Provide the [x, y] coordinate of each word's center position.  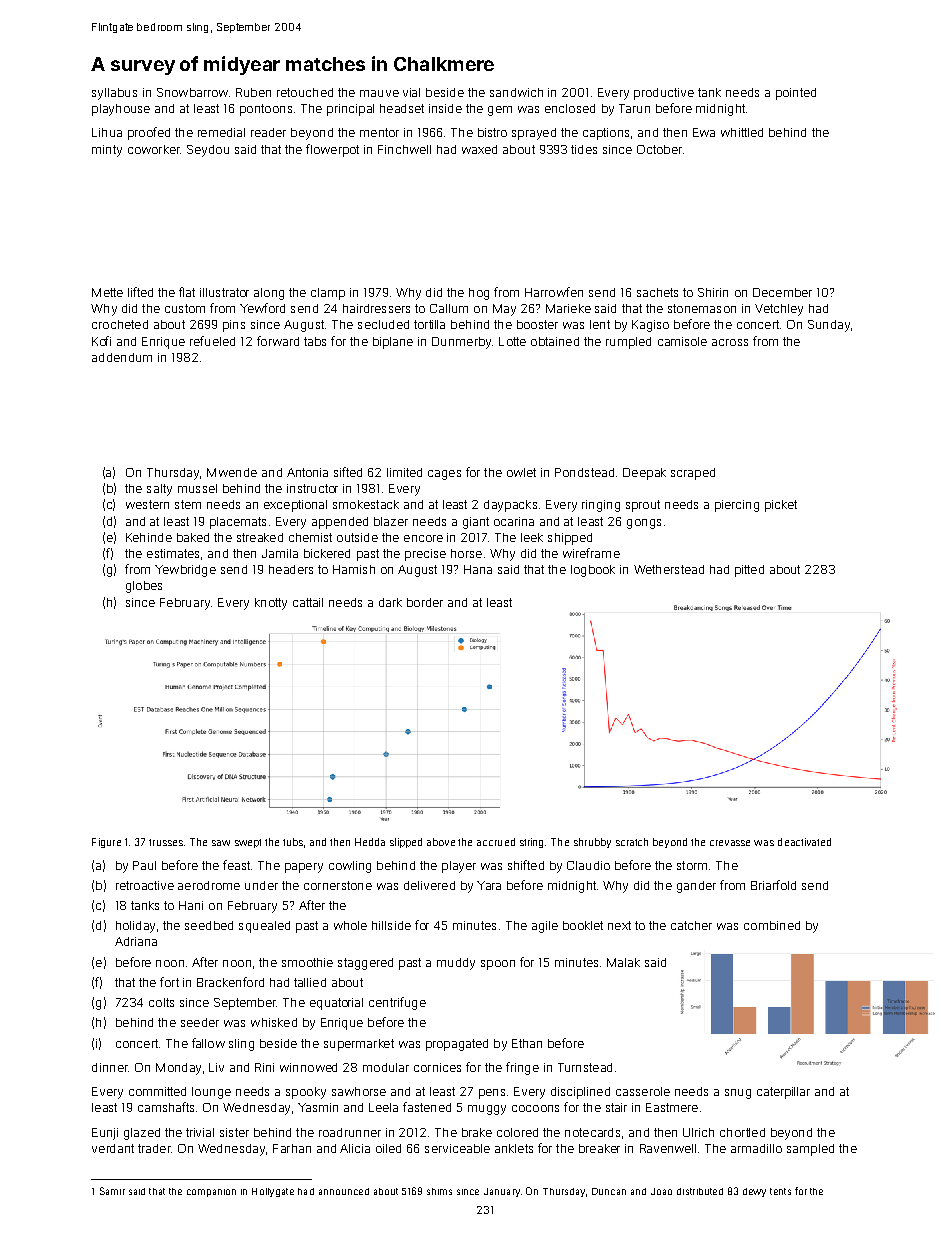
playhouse [121, 110]
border [425, 602]
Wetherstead [669, 569]
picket [781, 506]
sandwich [516, 92]
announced [344, 1191]
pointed [796, 94]
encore [423, 538]
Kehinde [149, 537]
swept [248, 843]
